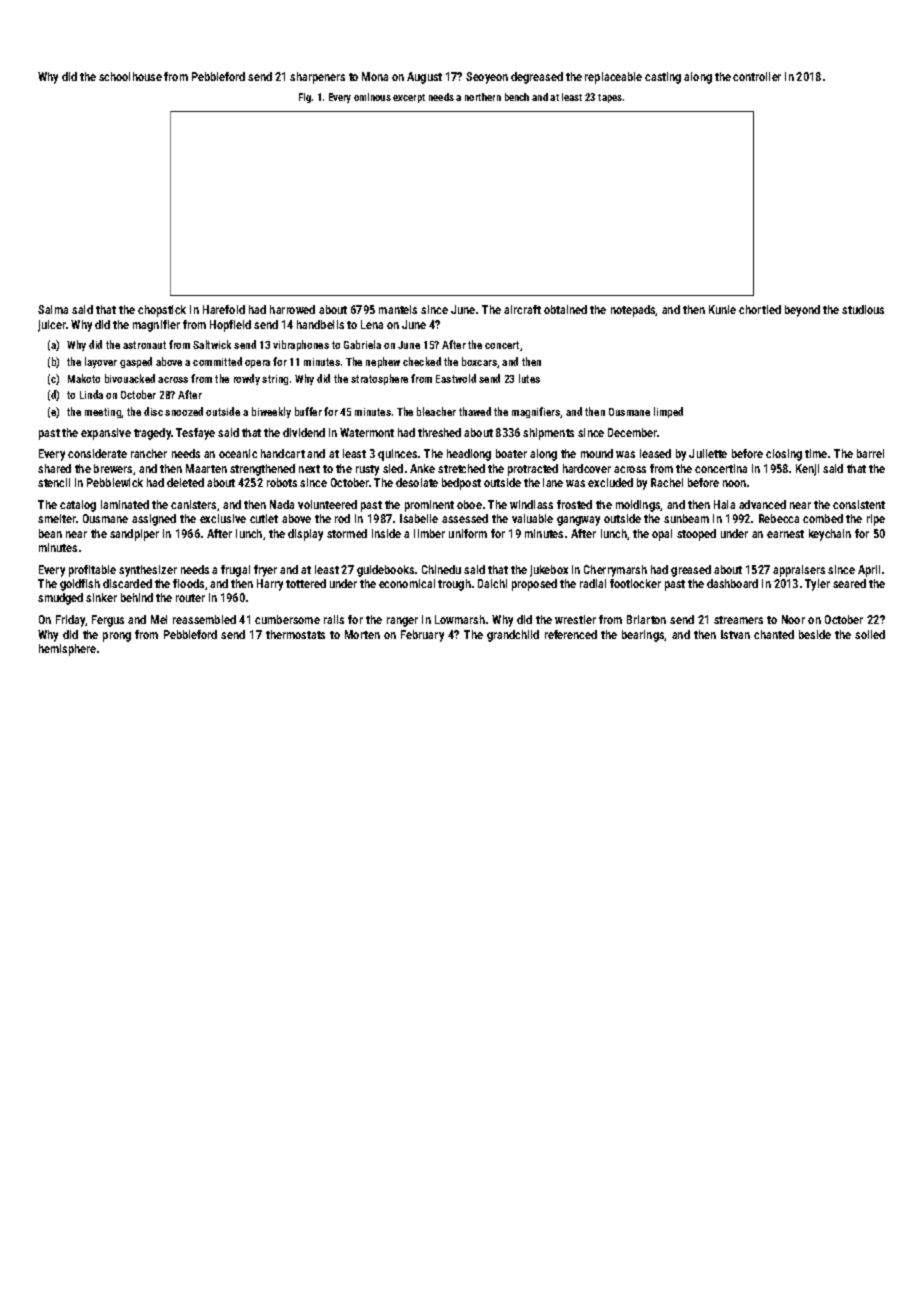 Image resolution: width=924 pixels, height=1308 pixels. I want to click on footlocker, so click(635, 583).
